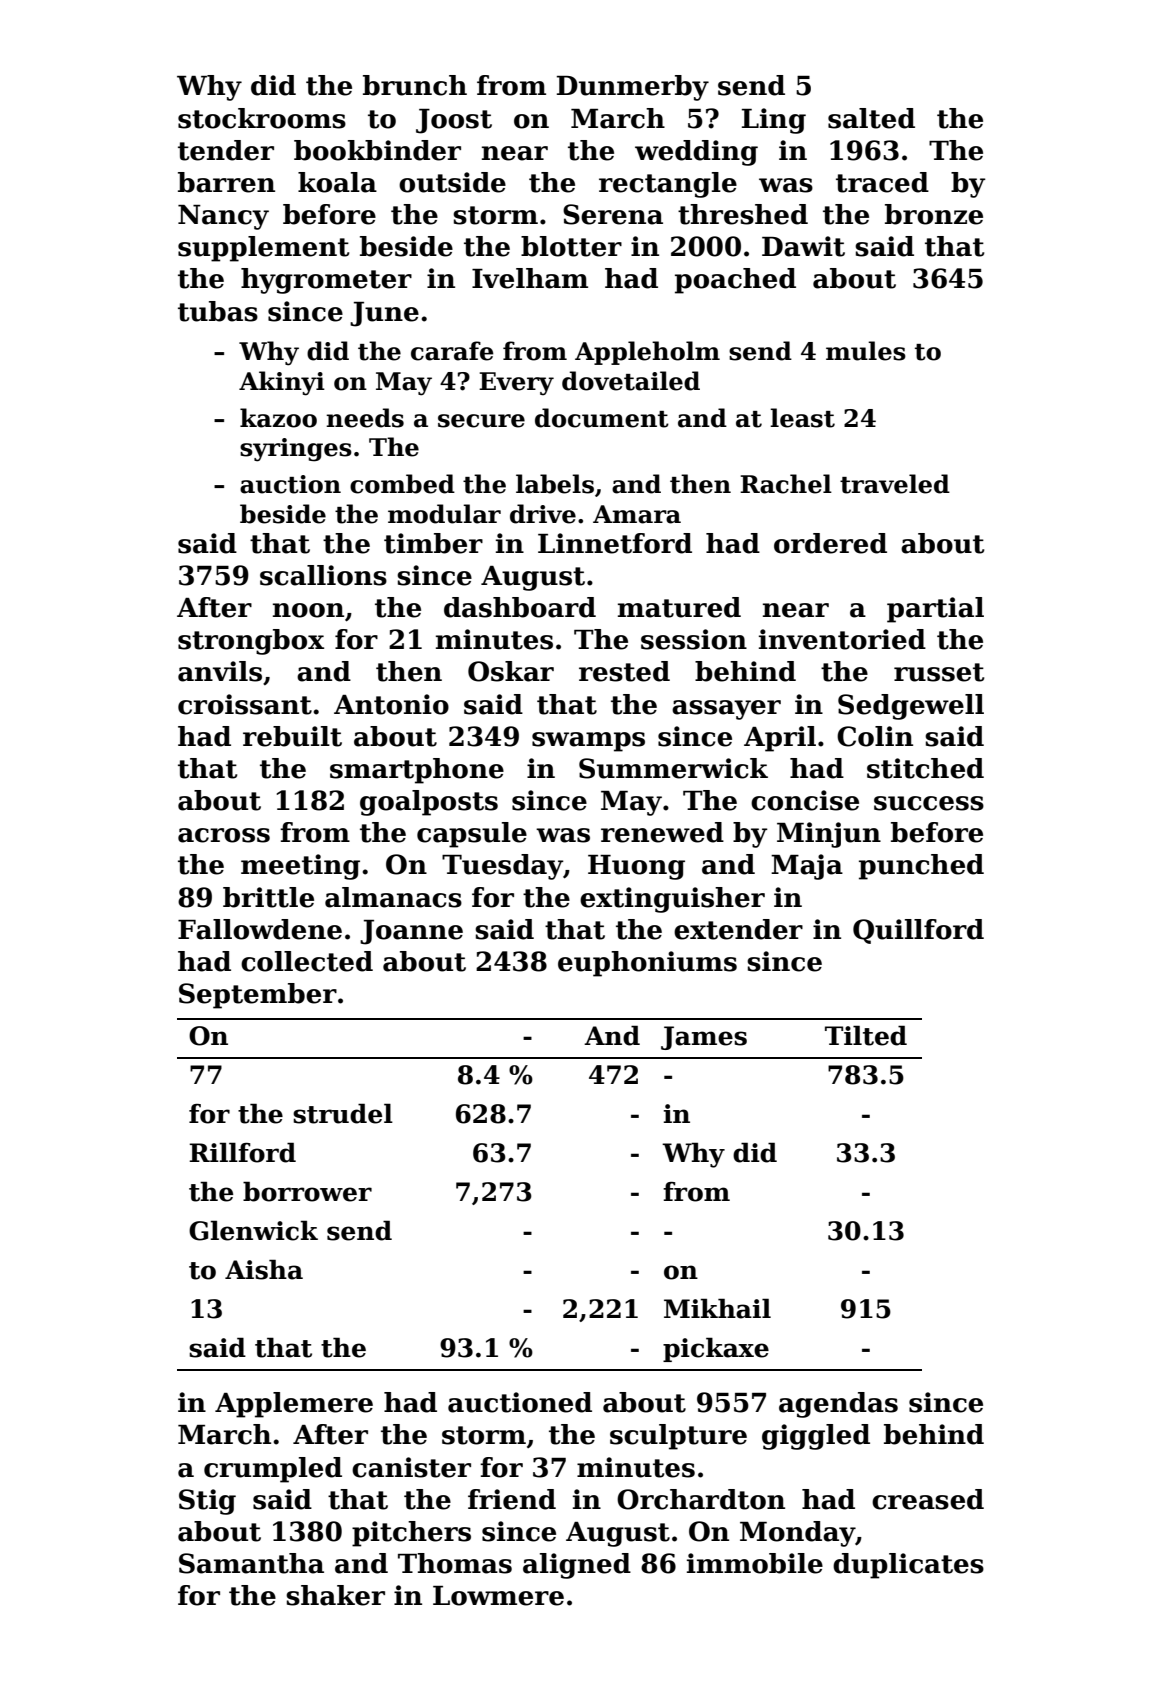 This image has height=1683, width=1162. I want to click on stockrooms, so click(262, 118).
